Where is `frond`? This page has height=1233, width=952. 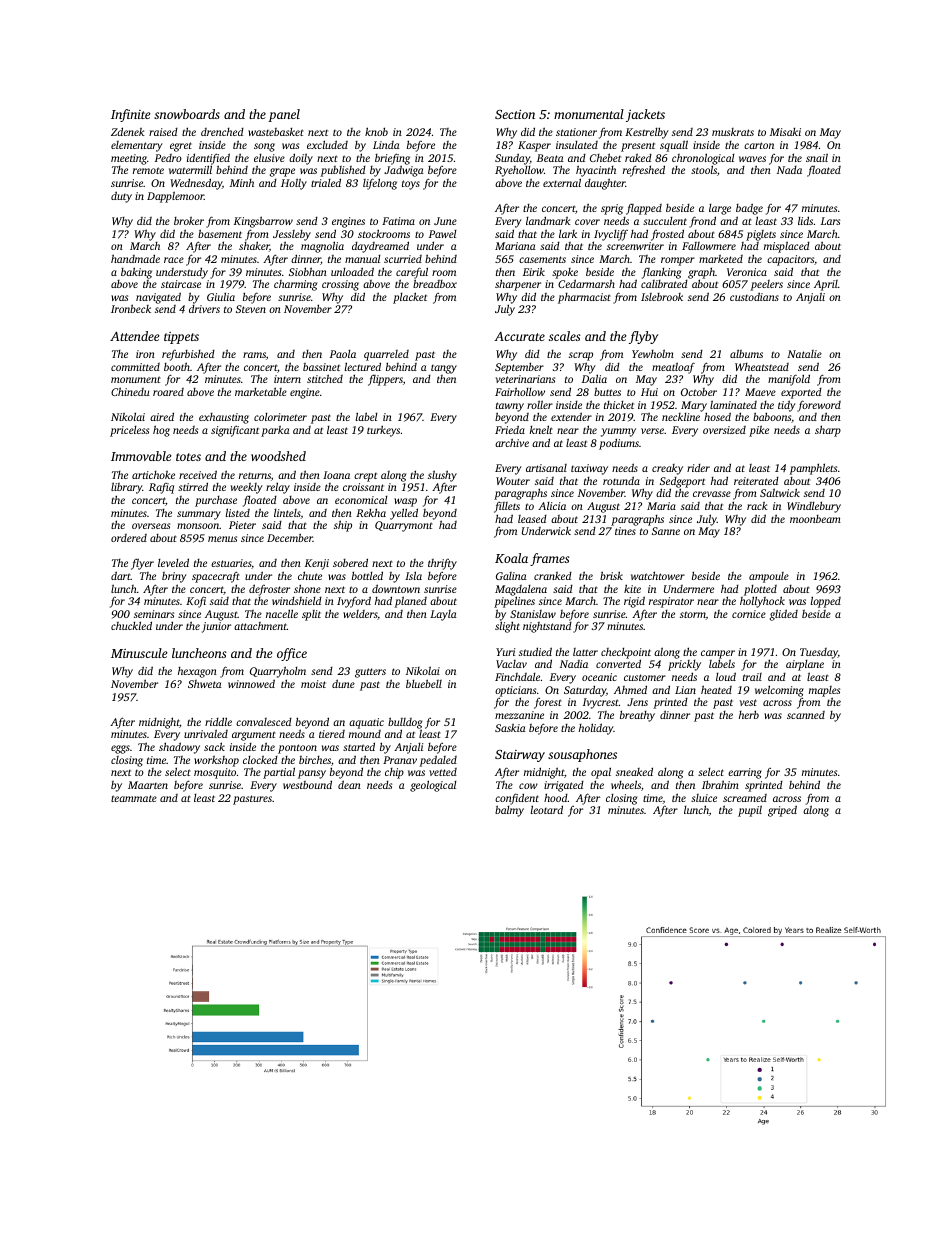
frond is located at coordinates (702, 222).
